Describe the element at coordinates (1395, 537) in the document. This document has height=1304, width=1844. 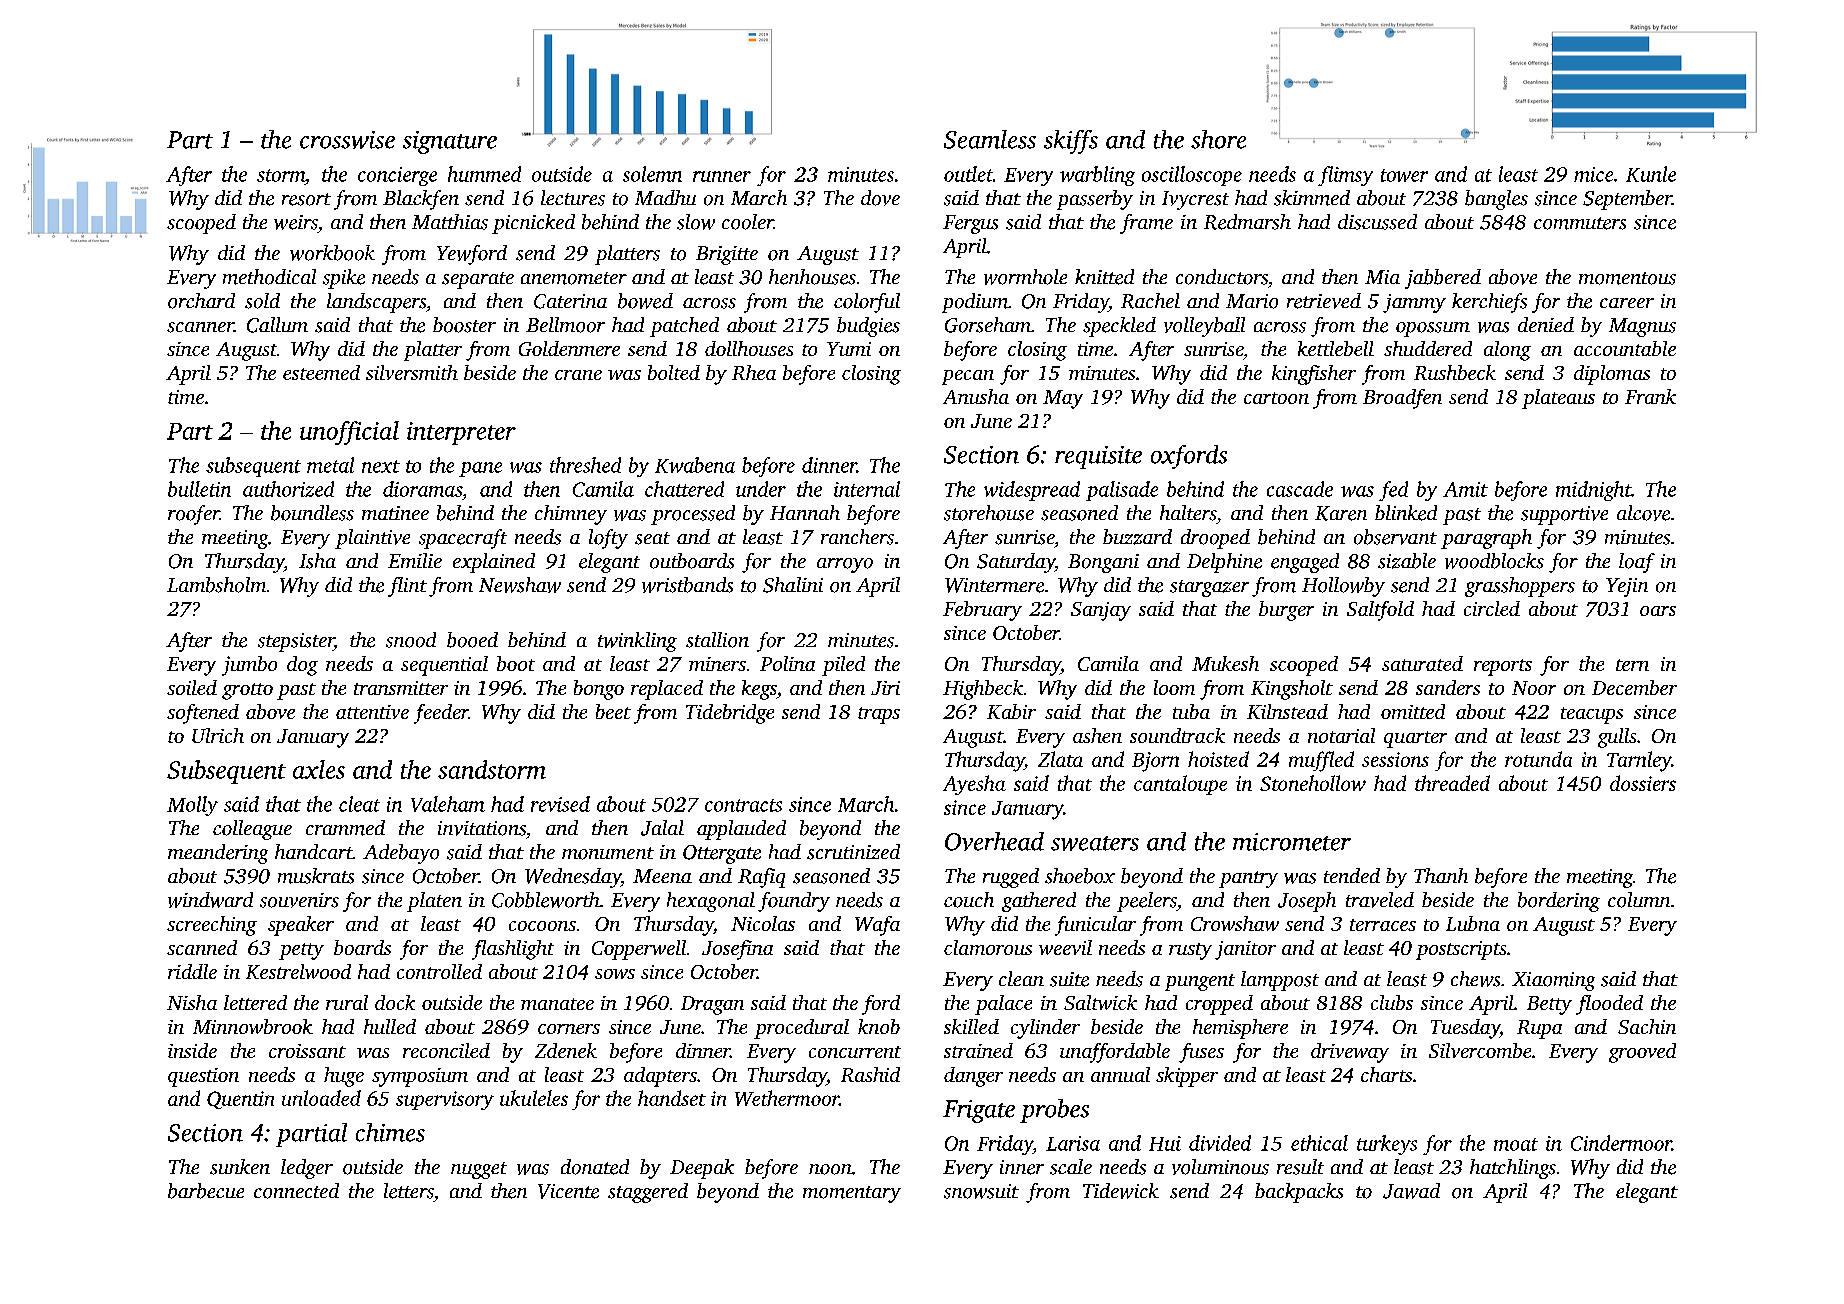
I see `observant` at that location.
